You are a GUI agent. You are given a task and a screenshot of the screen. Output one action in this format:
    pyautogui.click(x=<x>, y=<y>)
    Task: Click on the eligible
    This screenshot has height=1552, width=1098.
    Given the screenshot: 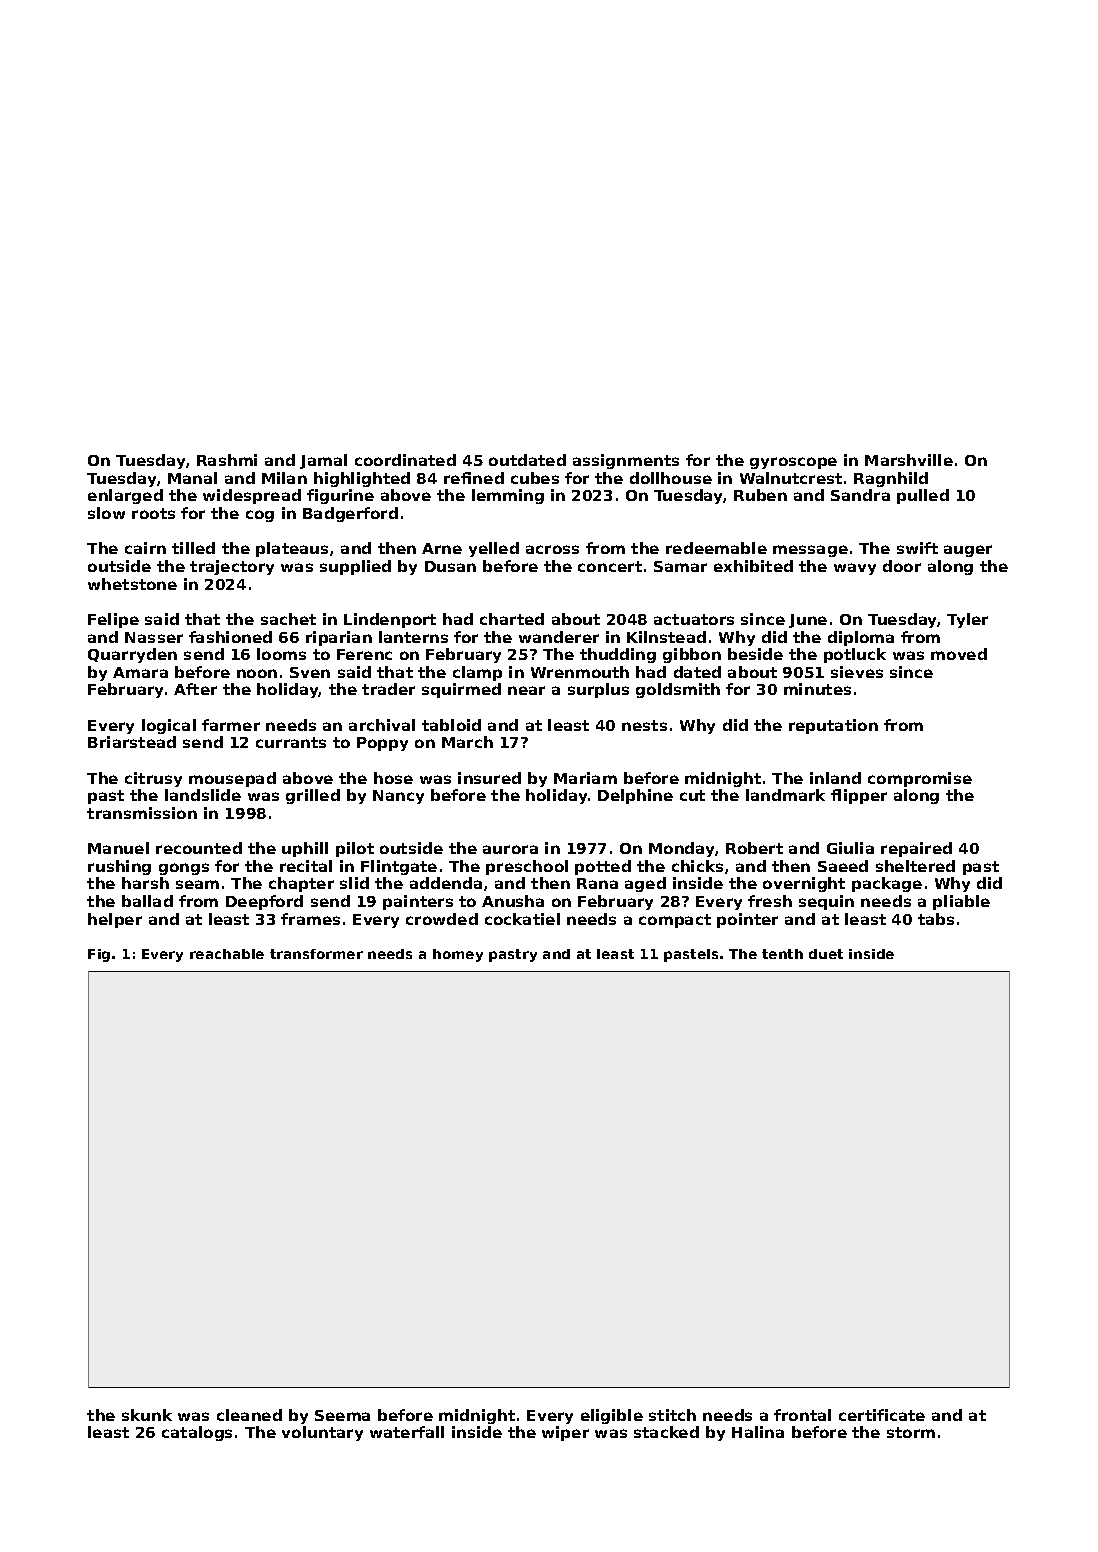 What is the action you would take?
    pyautogui.click(x=612, y=1416)
